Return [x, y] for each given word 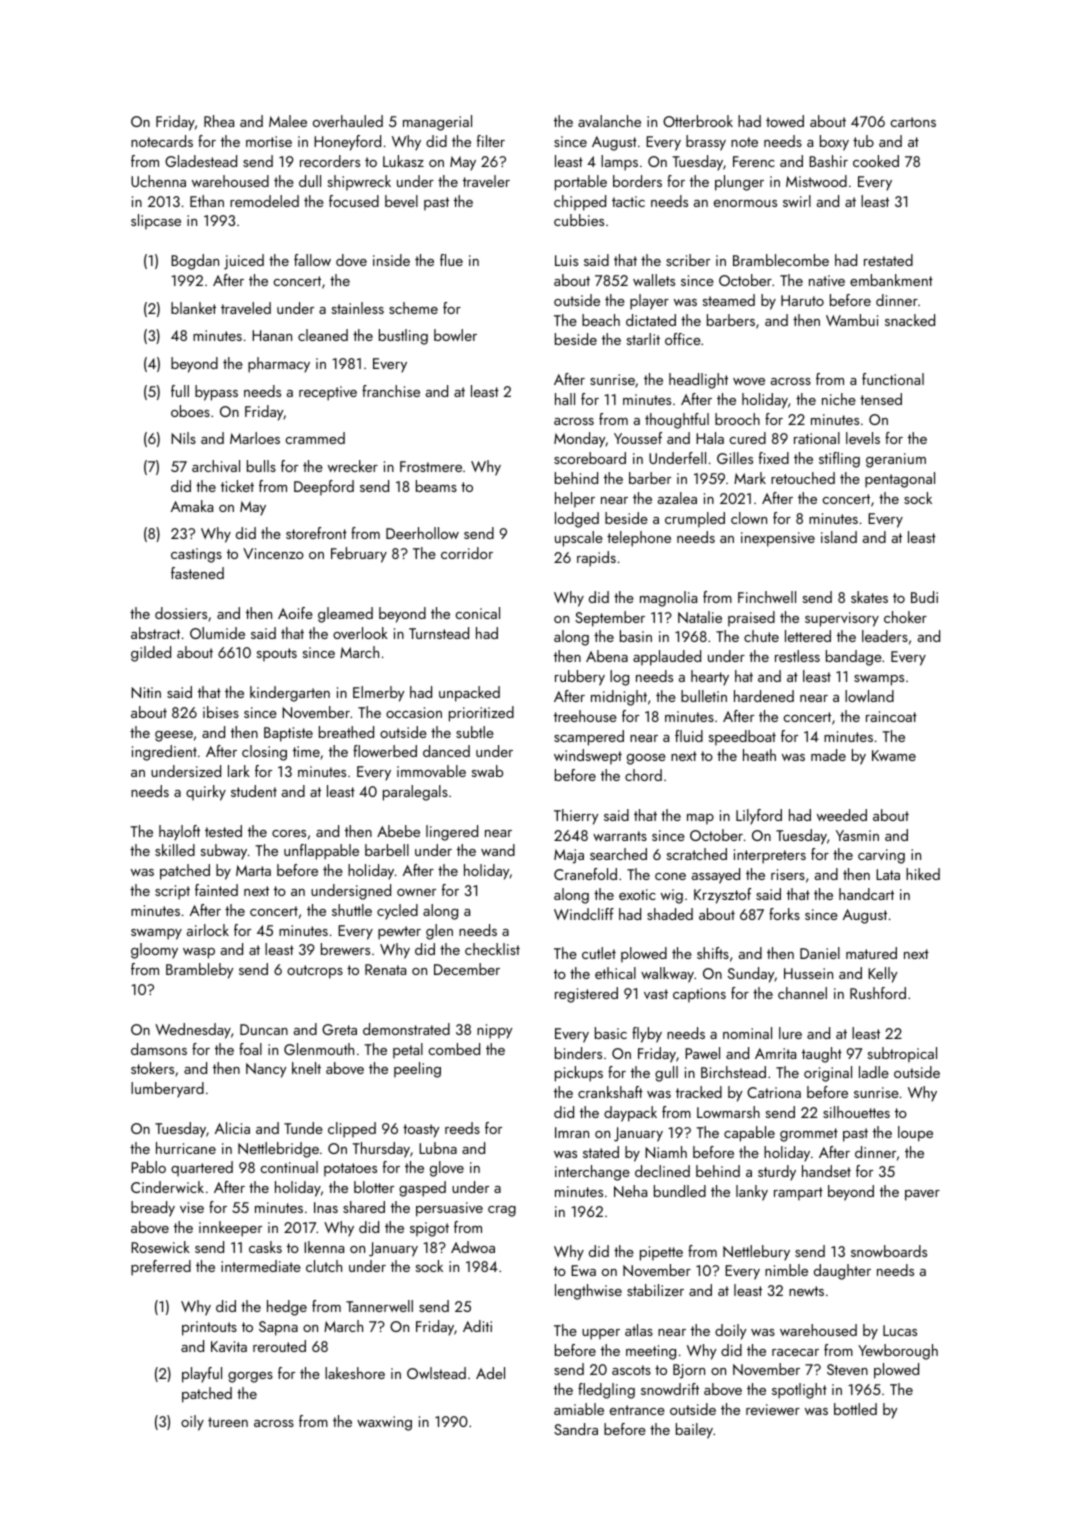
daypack [630, 1114]
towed [785, 121]
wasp [199, 953]
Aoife [295, 613]
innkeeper [230, 1229]
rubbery [580, 678]
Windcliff [584, 914]
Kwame [894, 755]
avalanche [609, 121]
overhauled [348, 121]
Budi [924, 597]
